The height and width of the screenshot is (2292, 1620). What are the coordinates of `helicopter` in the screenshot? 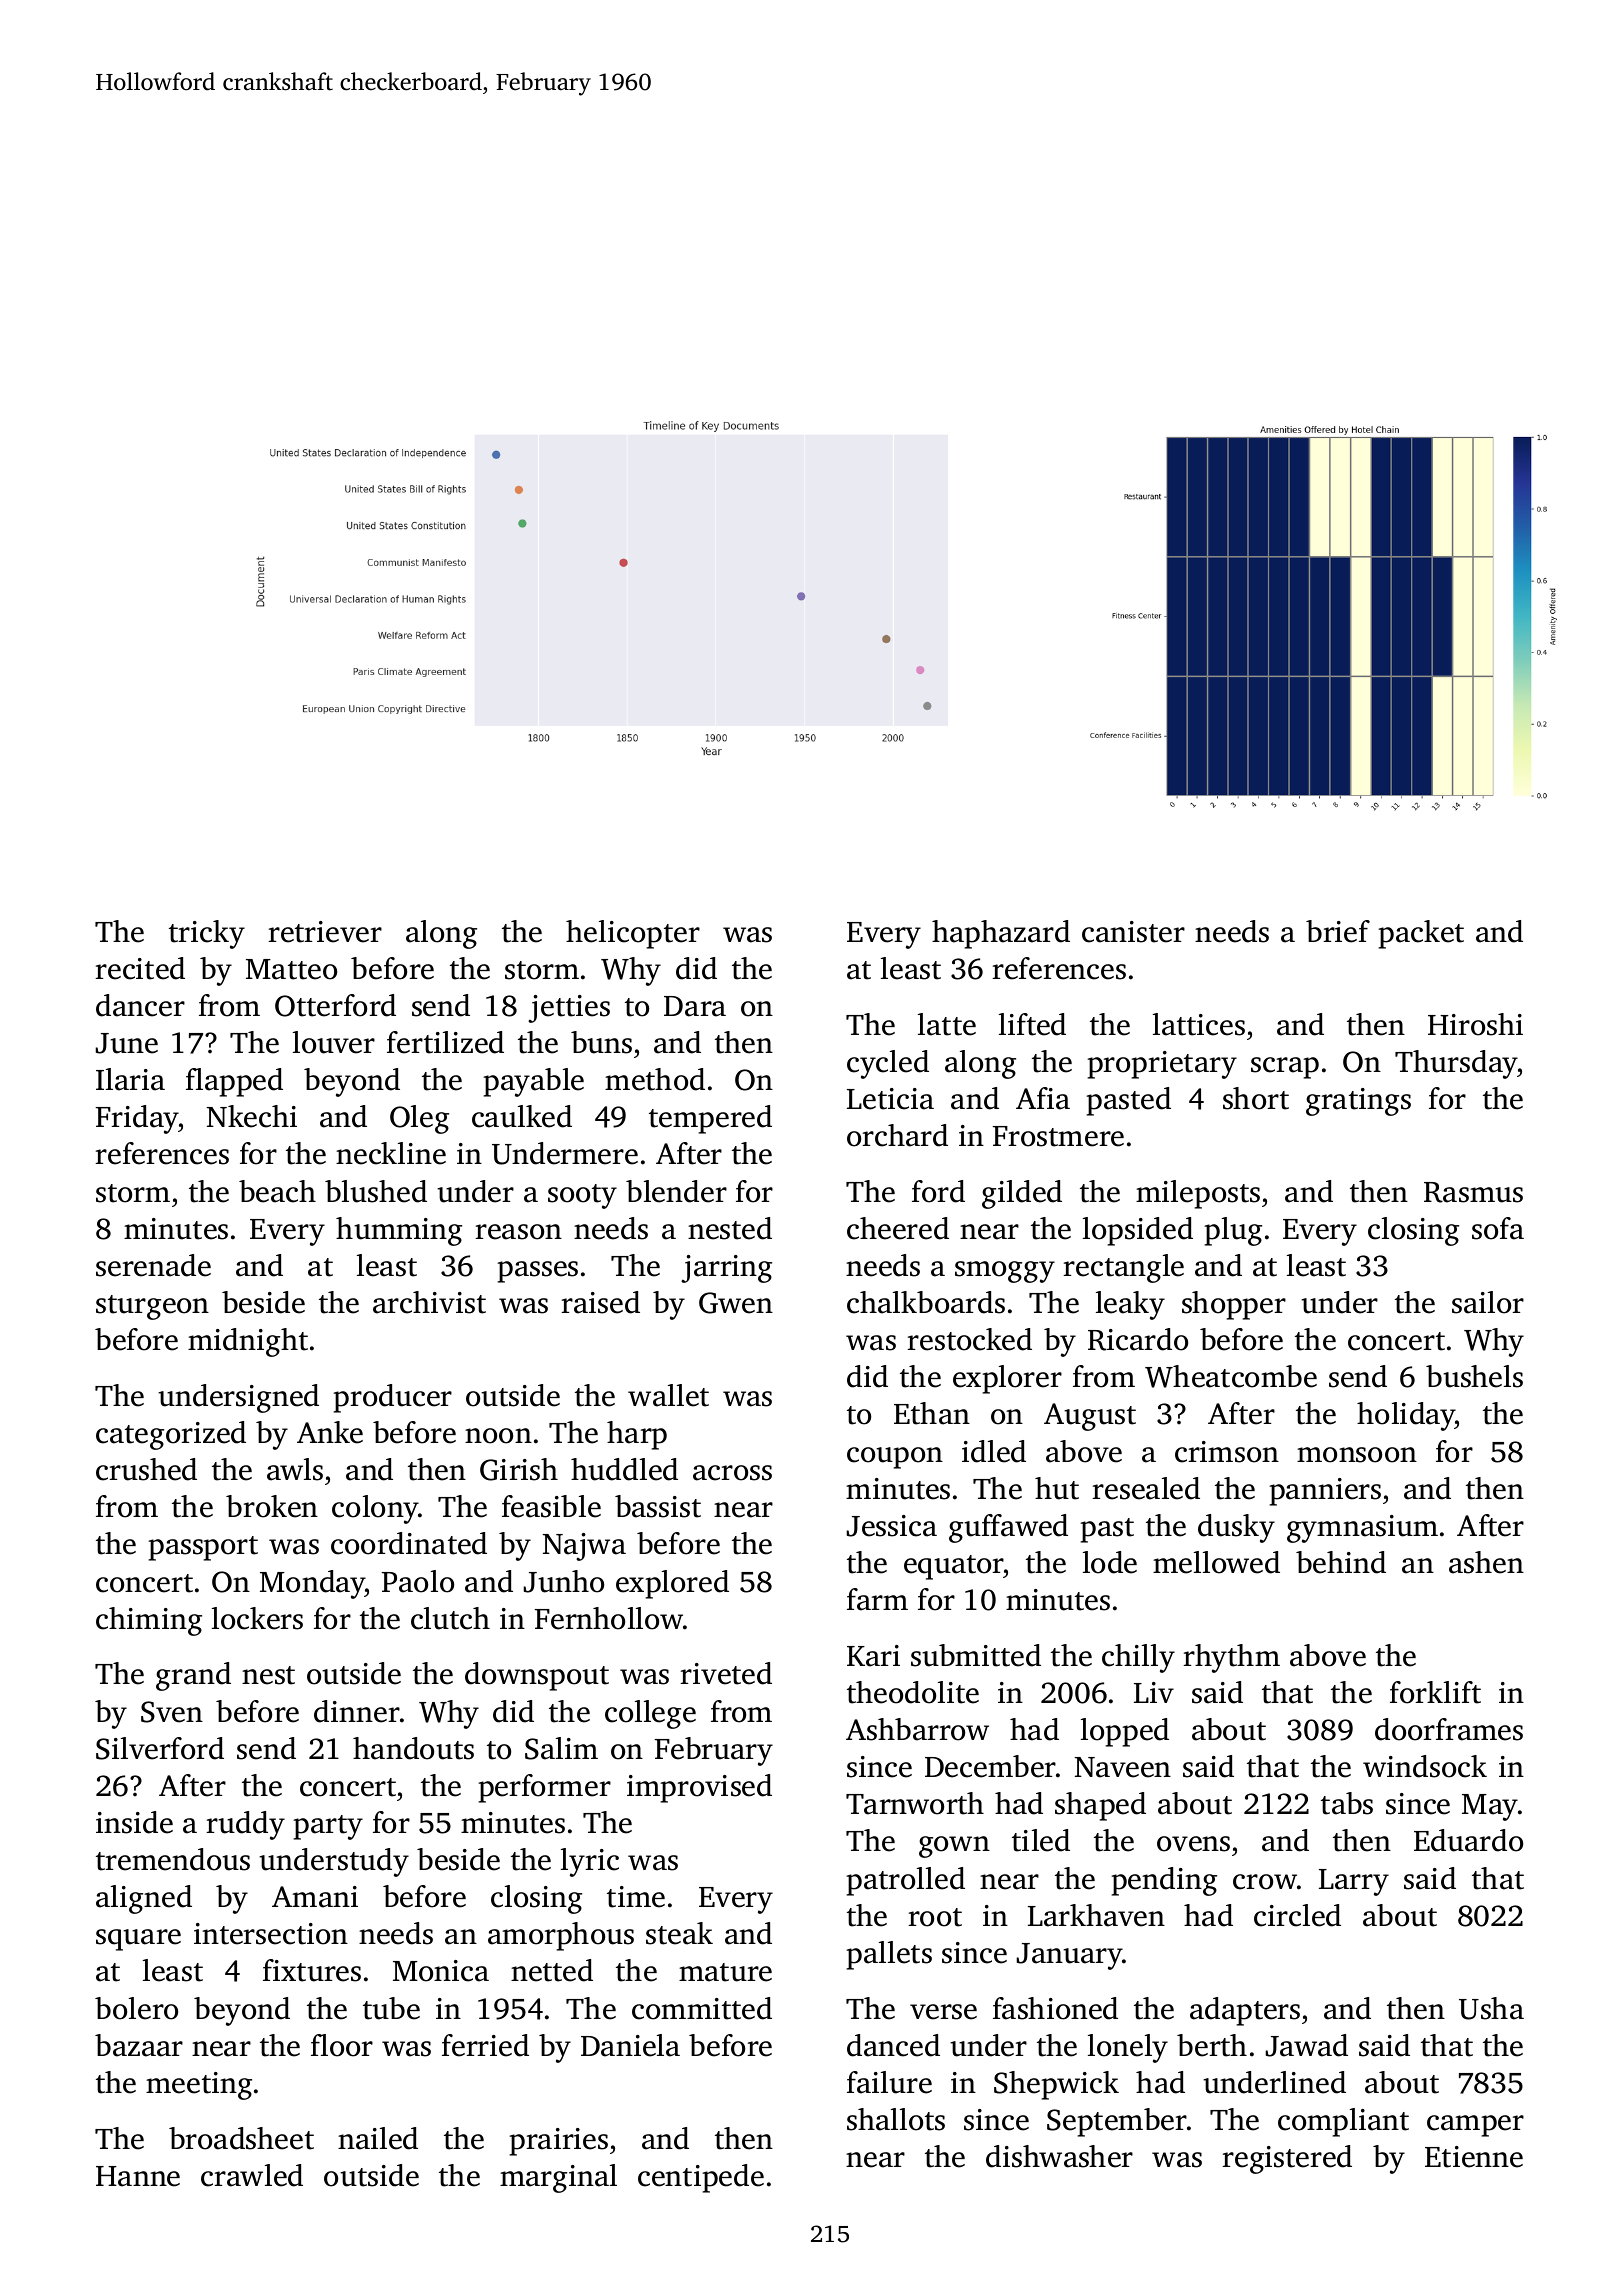 It's located at (633, 934).
